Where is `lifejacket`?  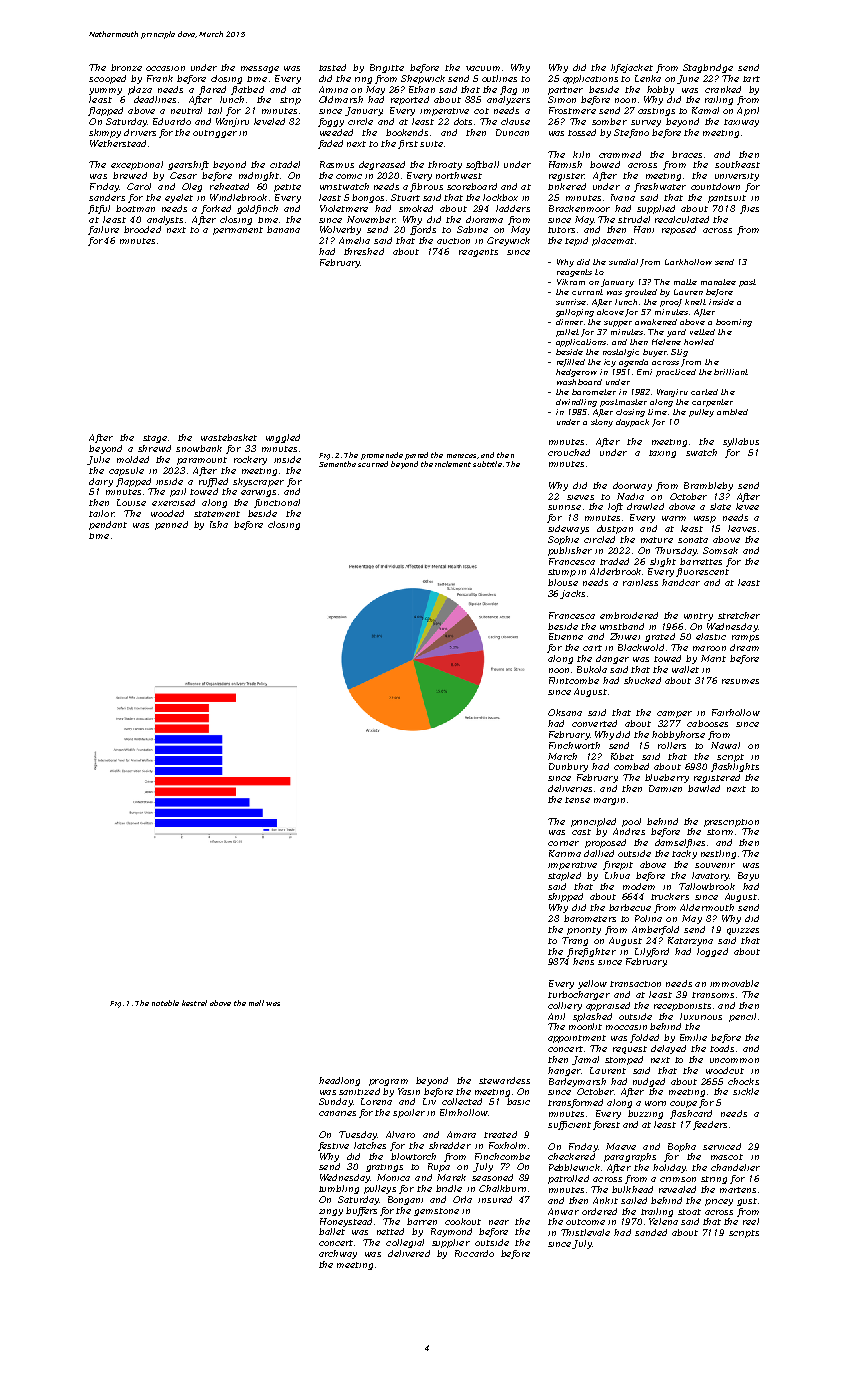 lifejacket is located at coordinates (632, 68).
